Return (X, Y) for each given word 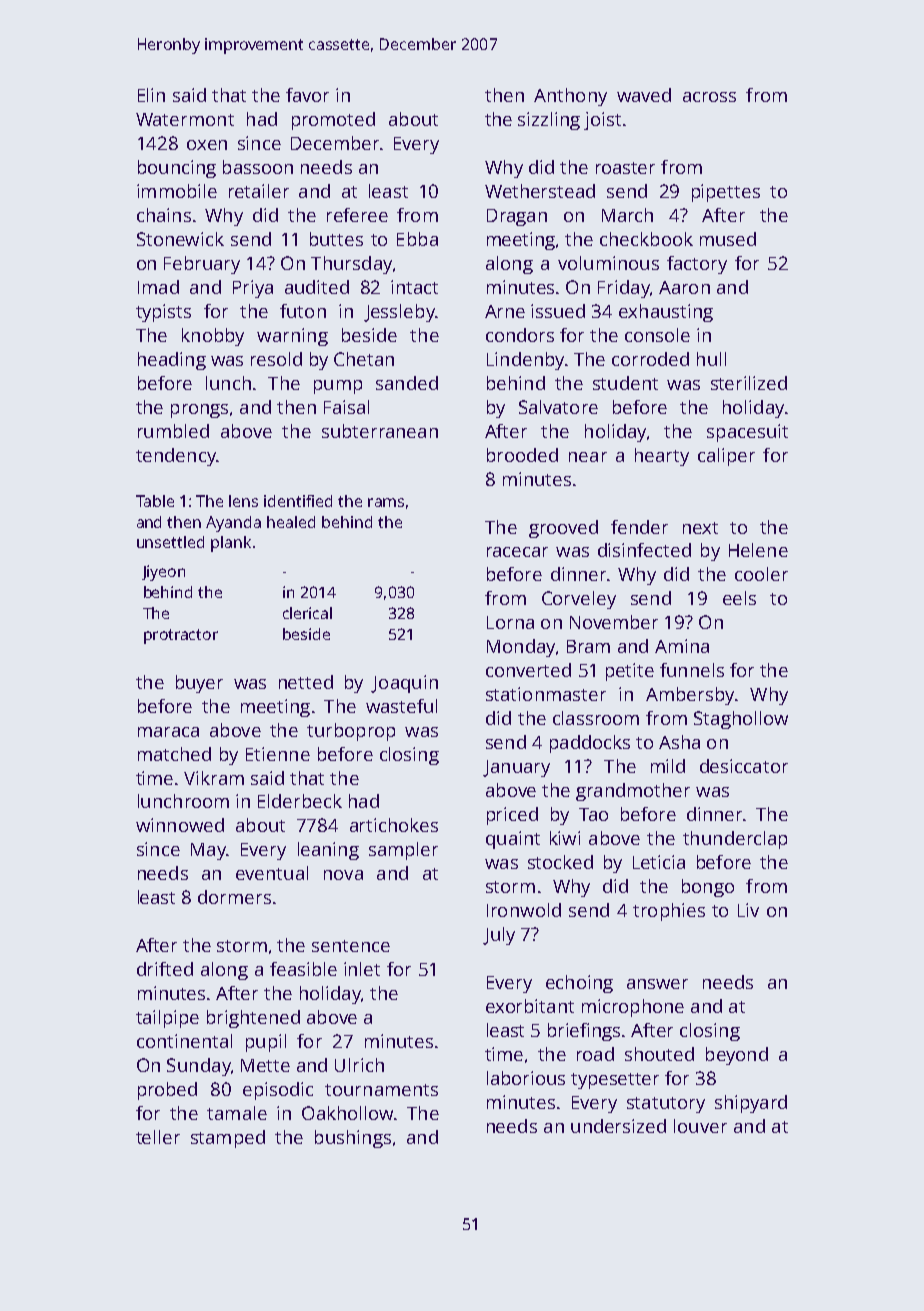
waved (644, 95)
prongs (199, 411)
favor (307, 95)
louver (700, 1126)
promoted (333, 121)
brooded (522, 455)
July (499, 936)
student (625, 383)
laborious (526, 1078)
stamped (228, 1139)
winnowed (180, 825)
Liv (748, 910)
